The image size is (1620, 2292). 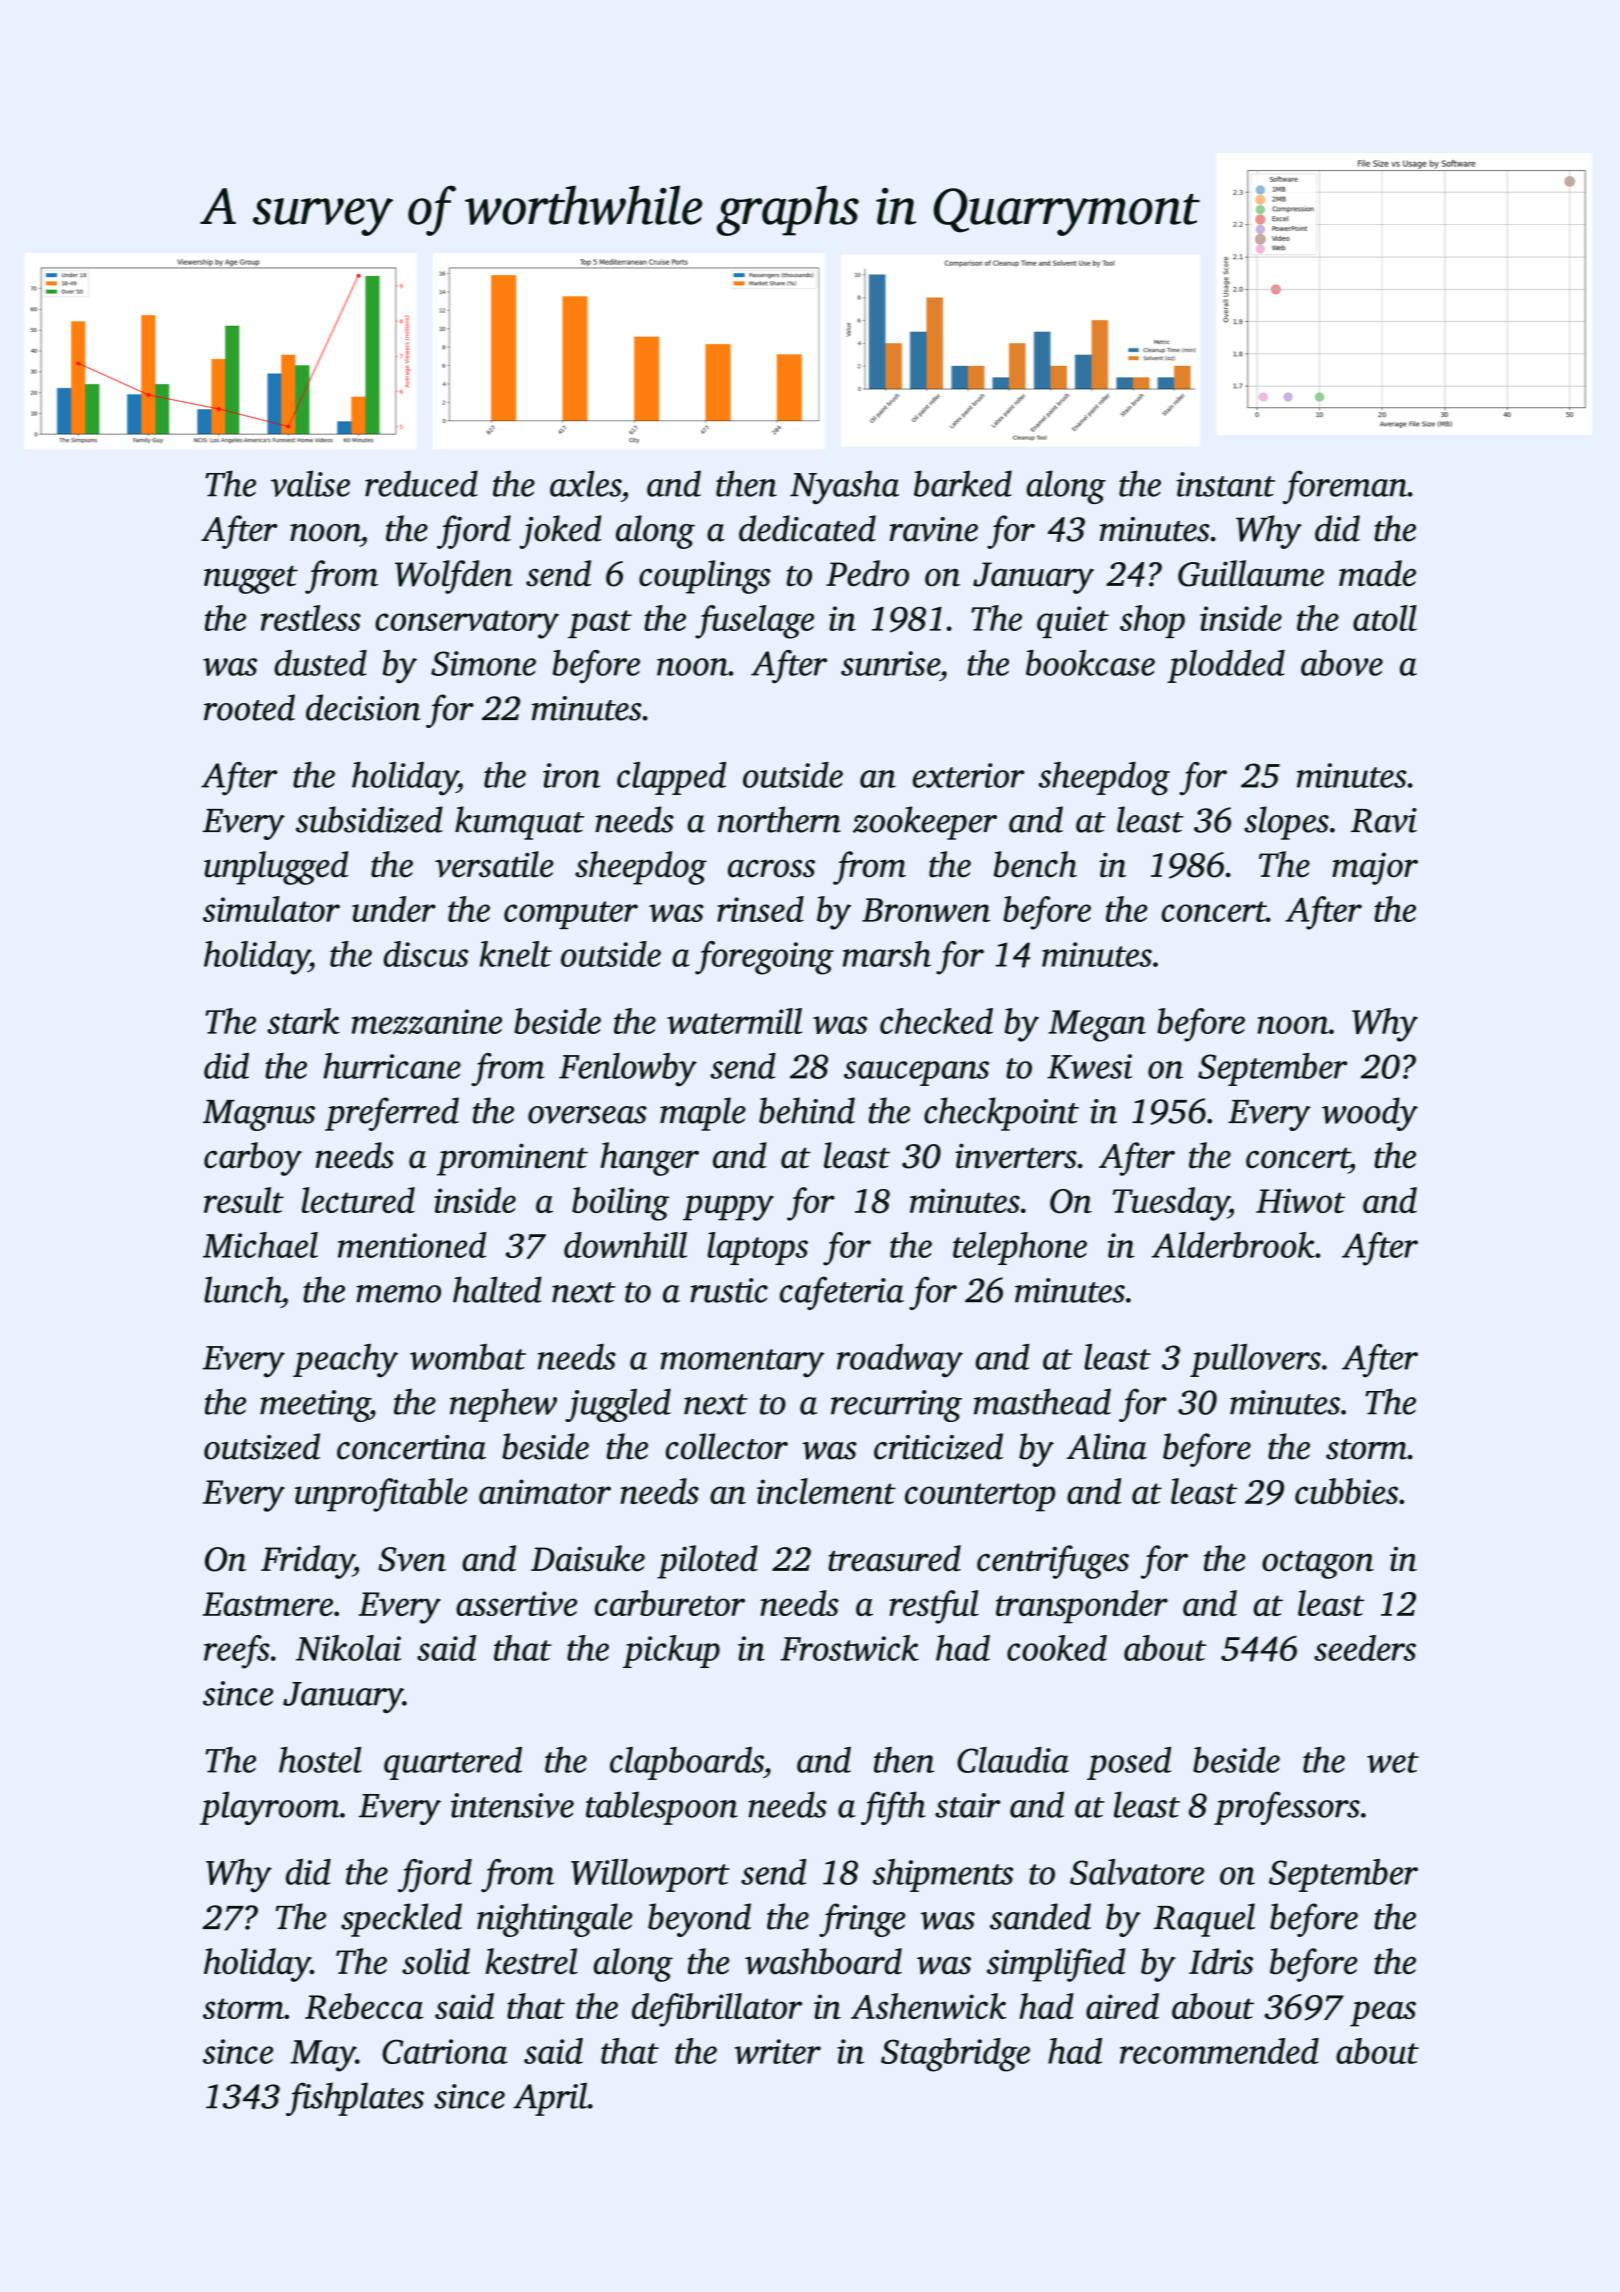 I want to click on lunch, so click(x=242, y=1289).
